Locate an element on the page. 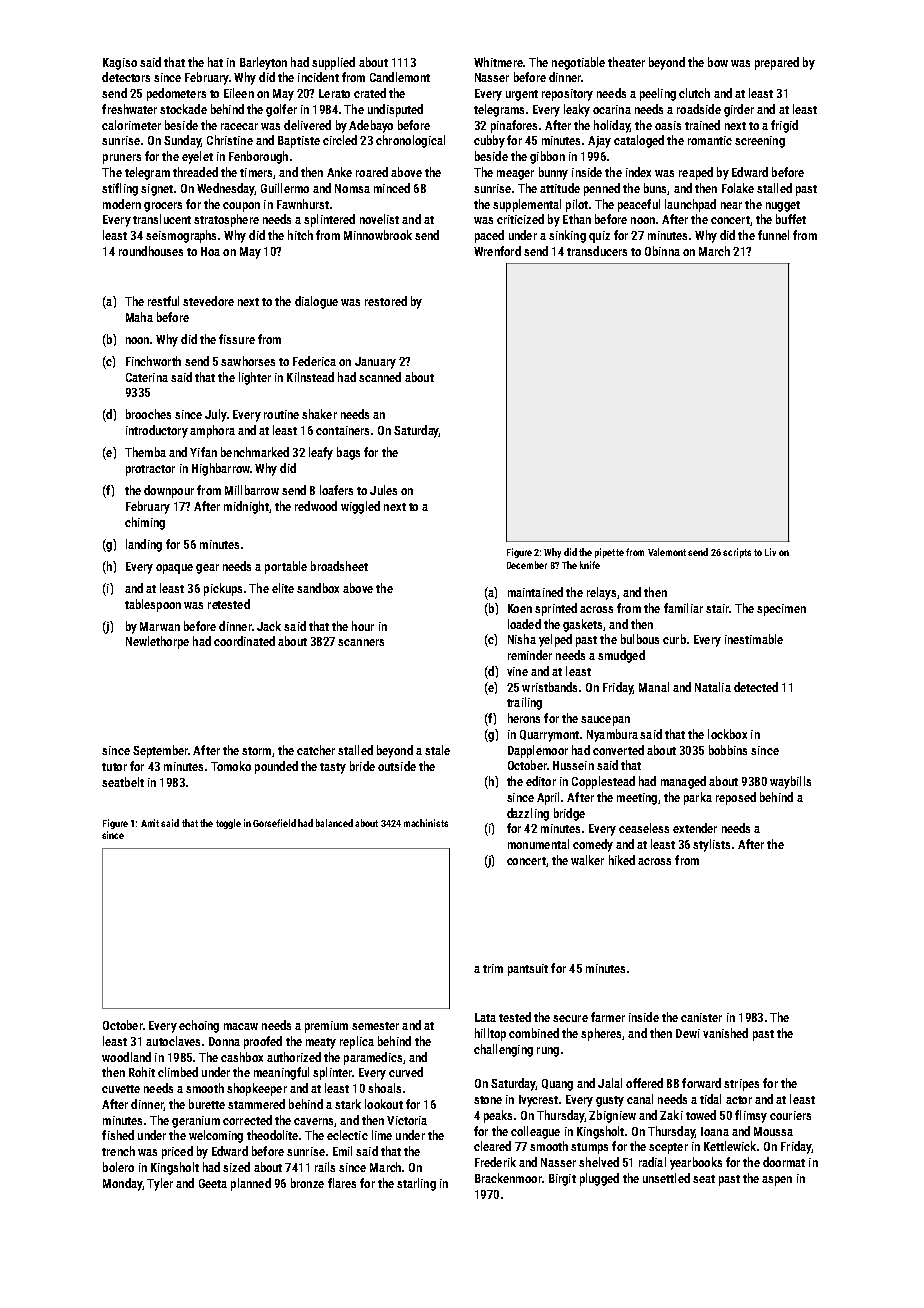  theater is located at coordinates (626, 62).
